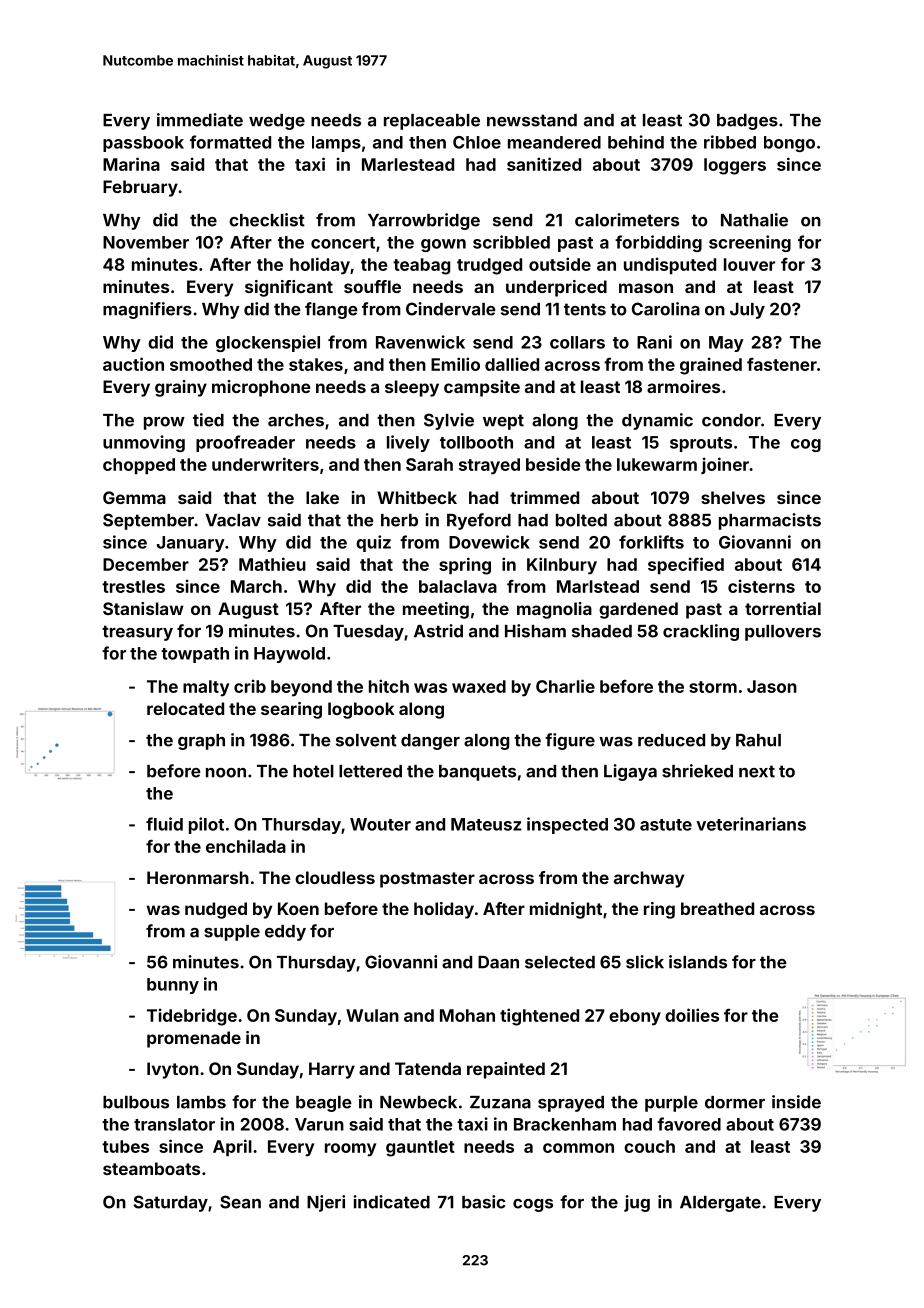 The image size is (924, 1308). I want to click on grained, so click(711, 366).
